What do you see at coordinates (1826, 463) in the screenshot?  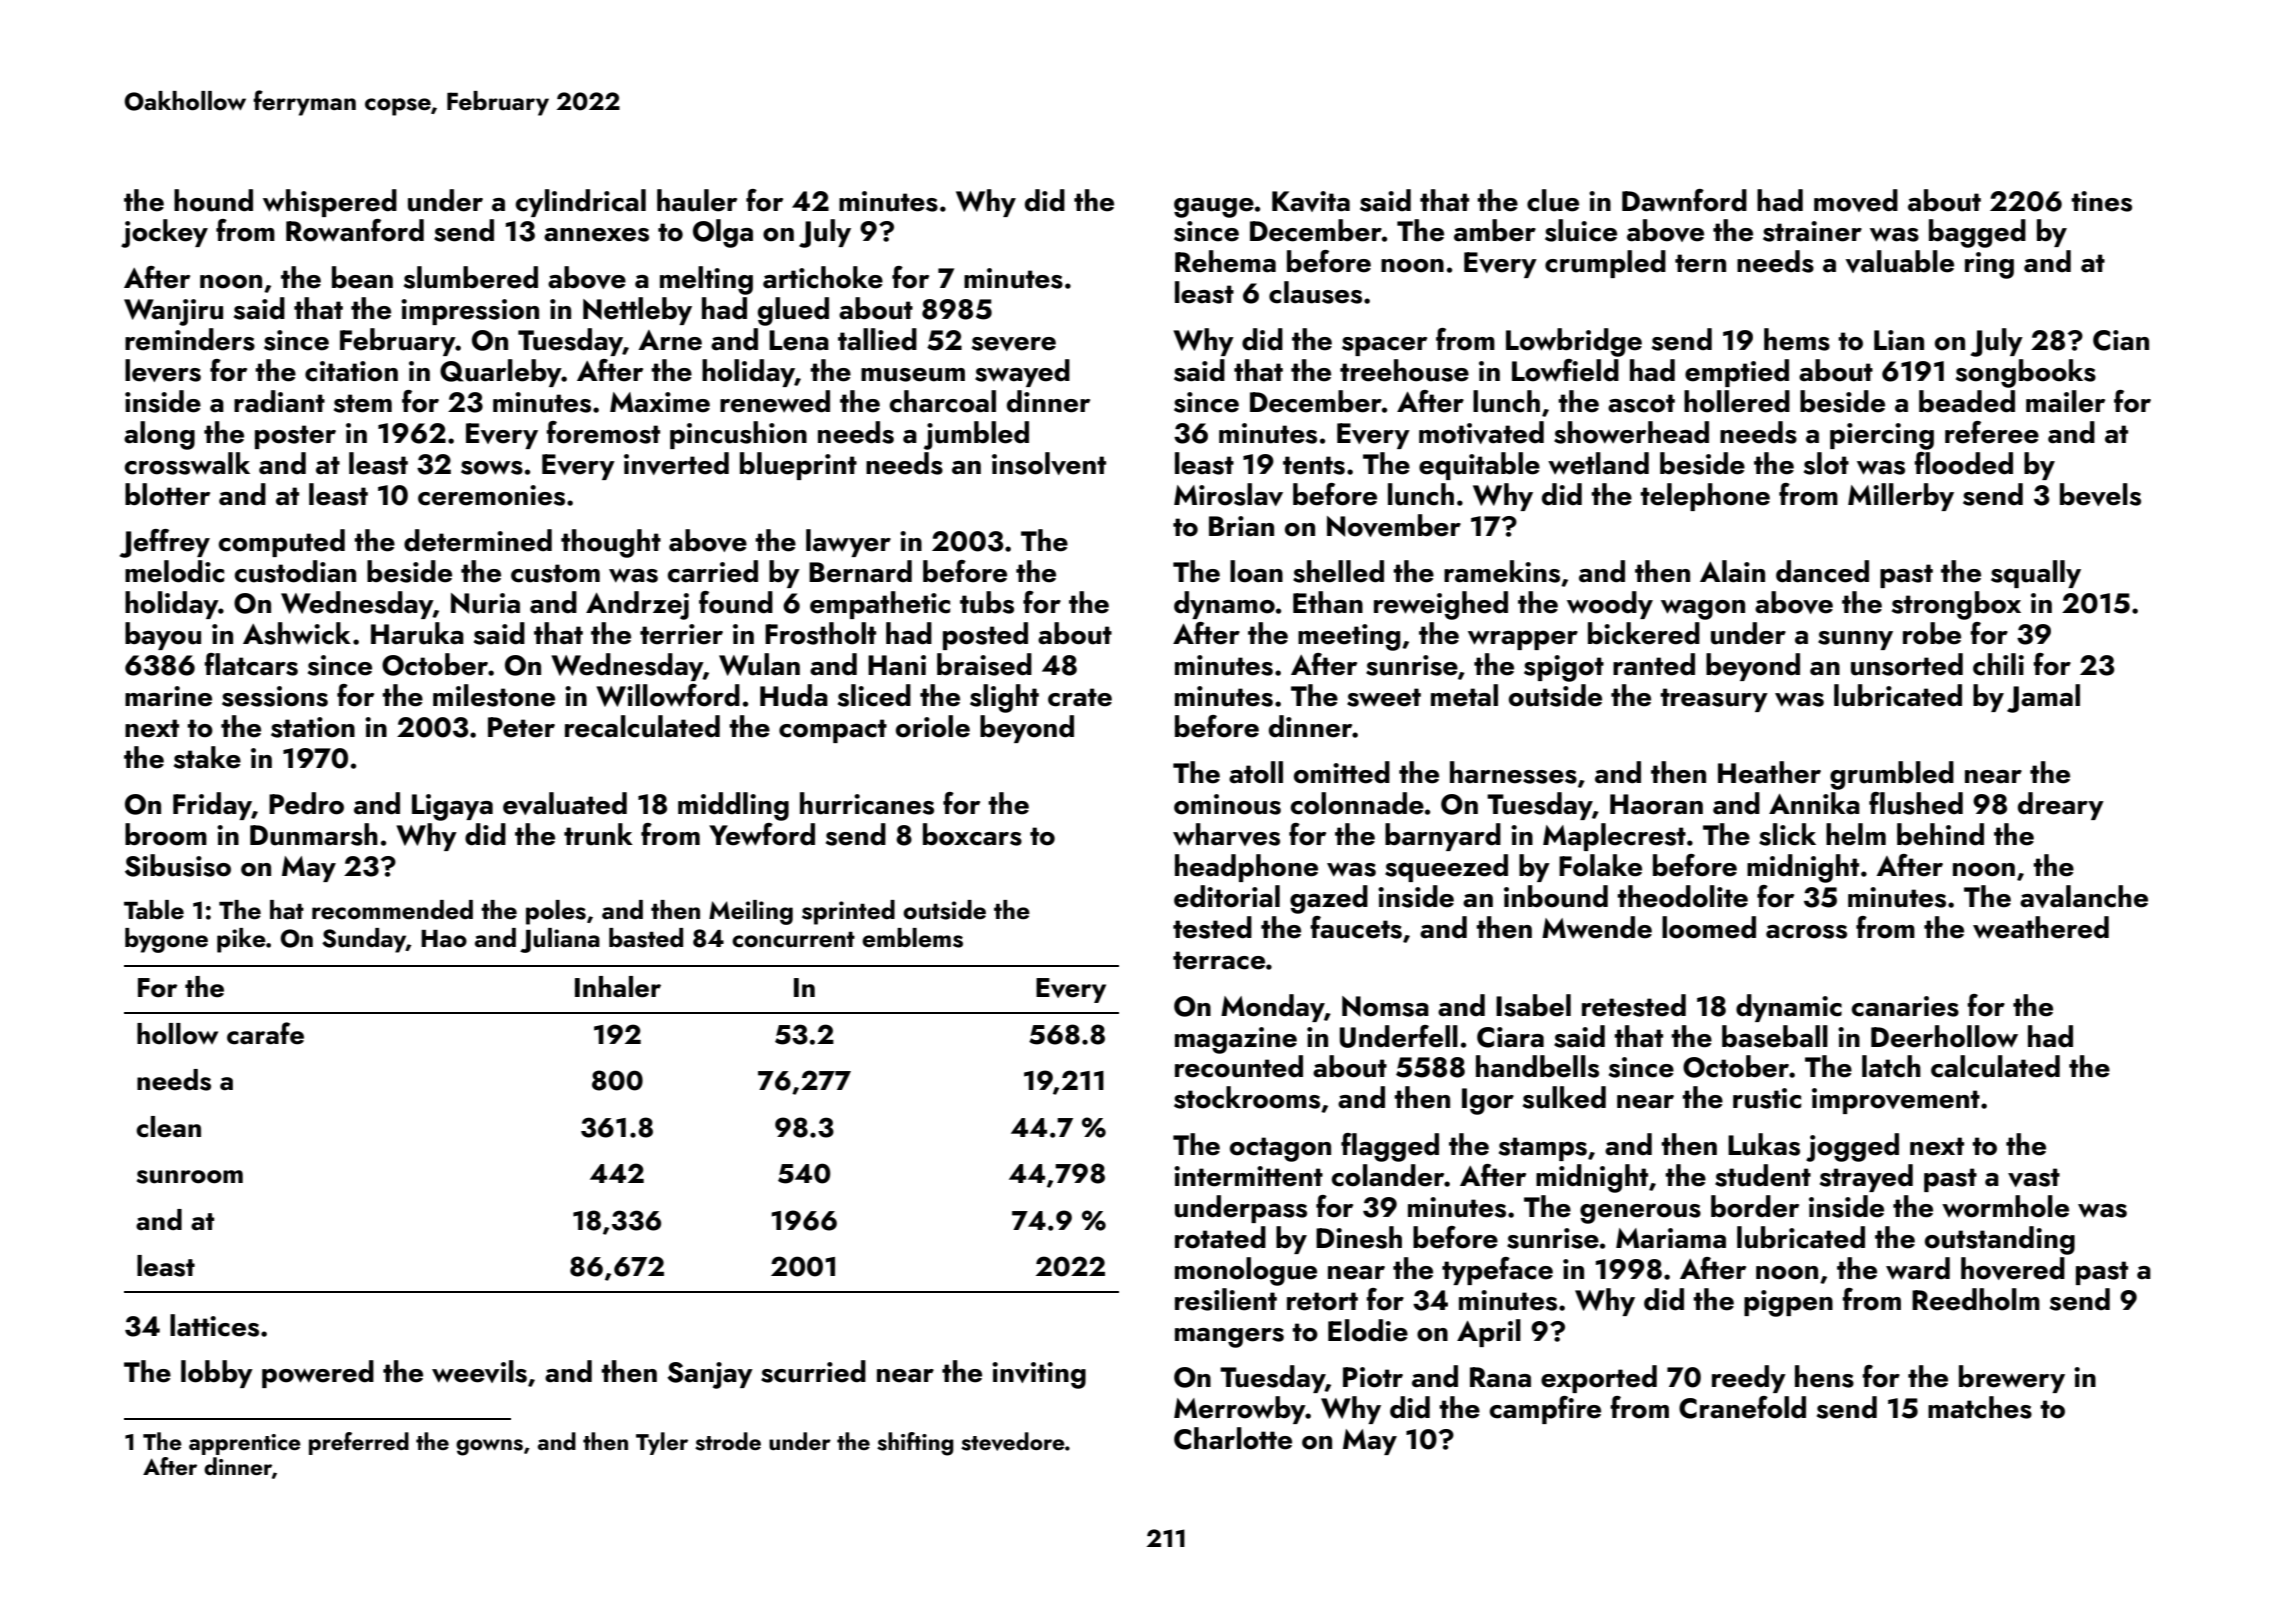 I see `slot` at bounding box center [1826, 463].
